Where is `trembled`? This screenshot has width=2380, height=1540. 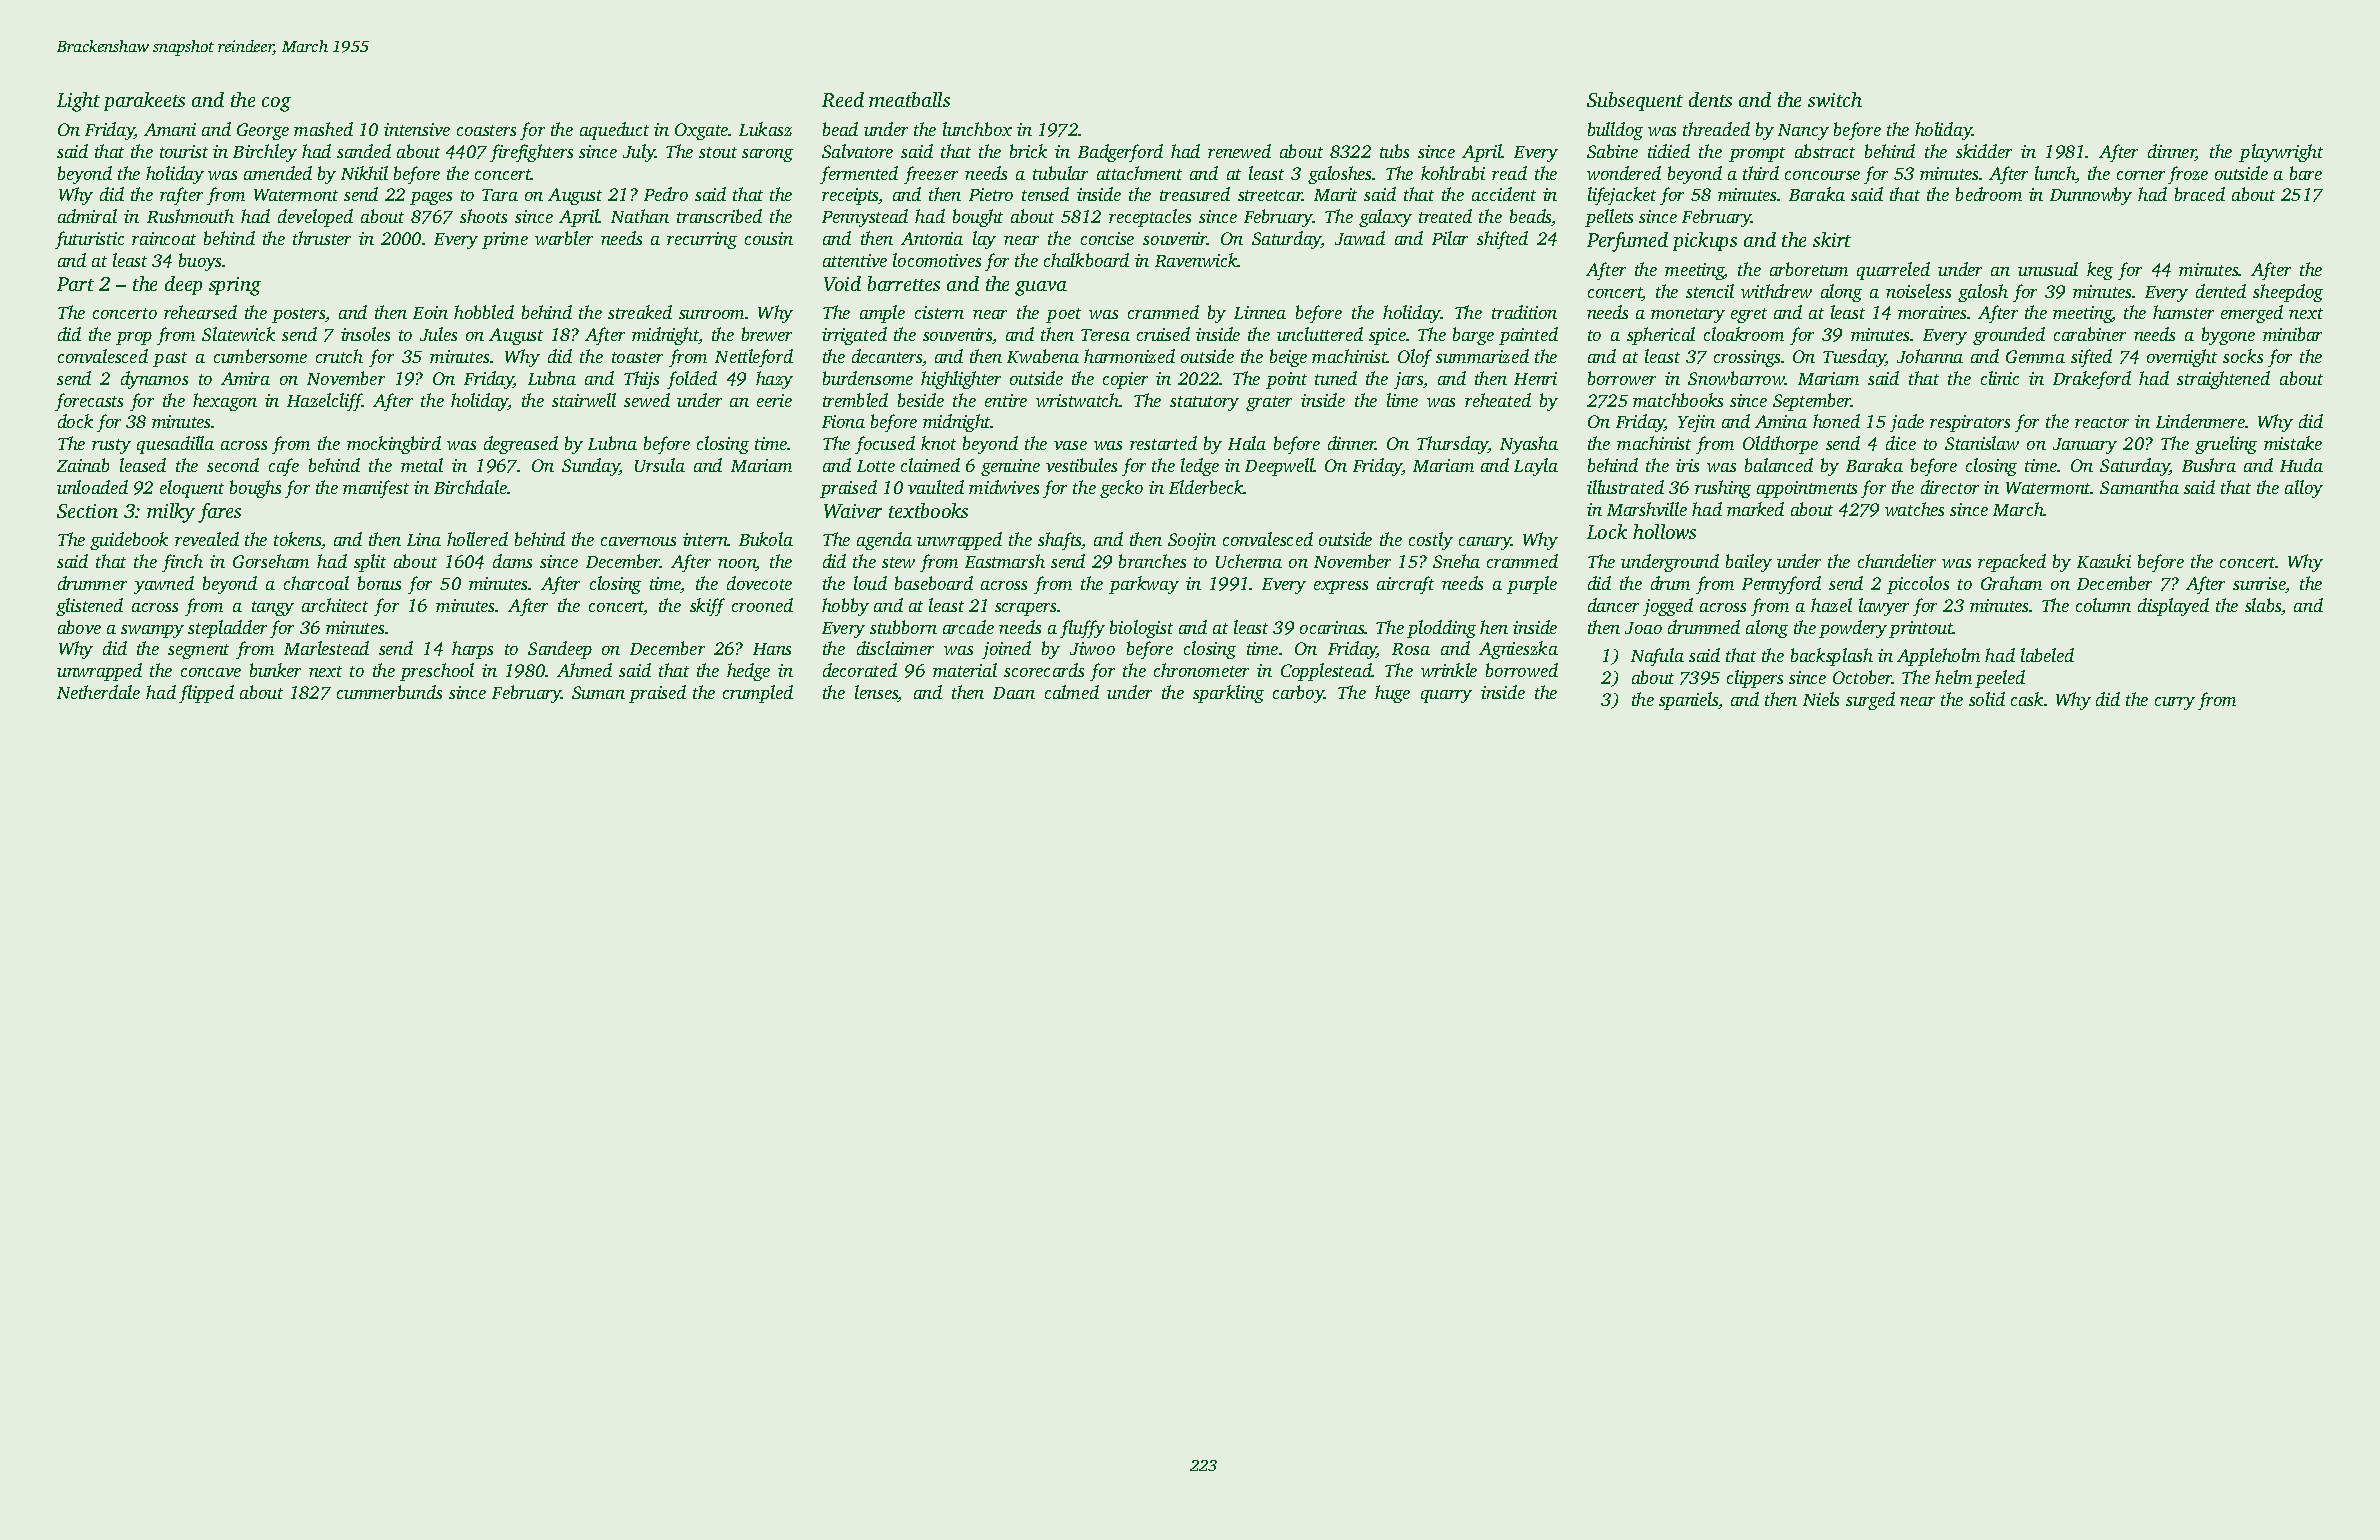 trembled is located at coordinates (855, 400).
